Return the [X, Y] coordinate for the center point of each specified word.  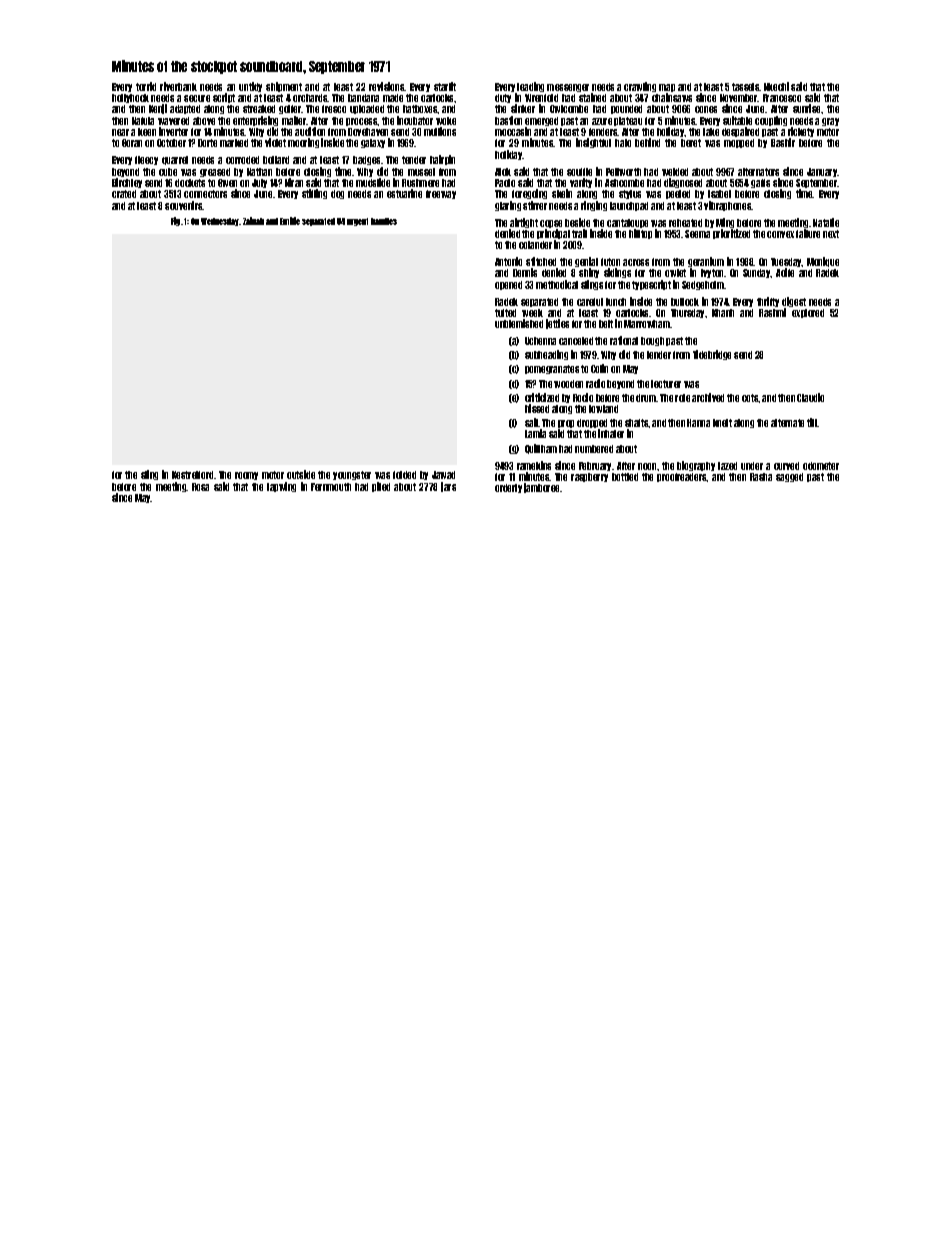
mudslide [373, 182]
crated [124, 194]
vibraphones [728, 206]
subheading [546, 355]
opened [508, 285]
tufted [505, 313]
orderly [508, 488]
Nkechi [776, 86]
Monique [823, 262]
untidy [250, 87]
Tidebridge [712, 355]
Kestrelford [192, 475]
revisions [386, 86]
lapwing [281, 487]
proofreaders [682, 477]
